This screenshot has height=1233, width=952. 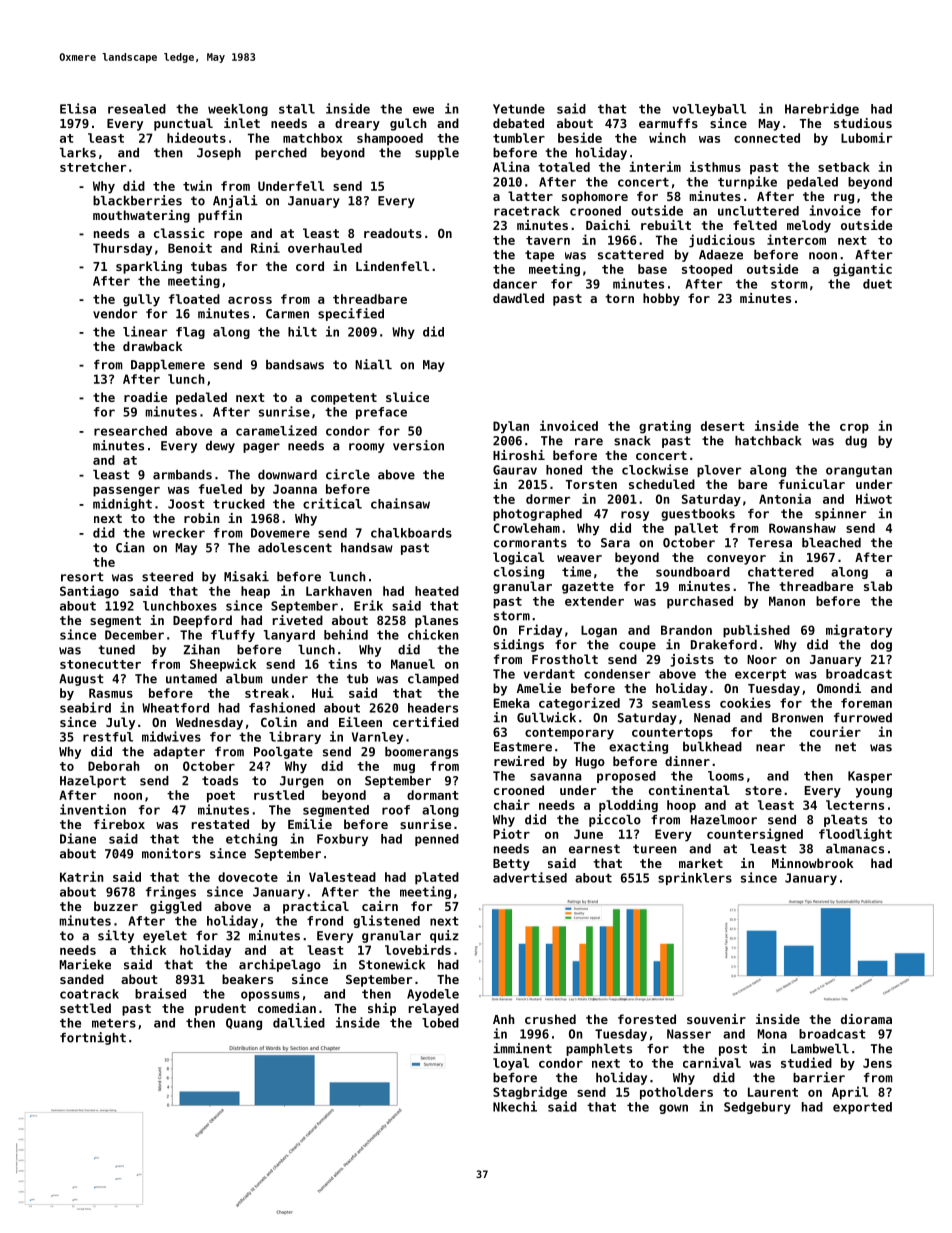 What do you see at coordinates (93, 1038) in the screenshot?
I see `fortnight` at bounding box center [93, 1038].
